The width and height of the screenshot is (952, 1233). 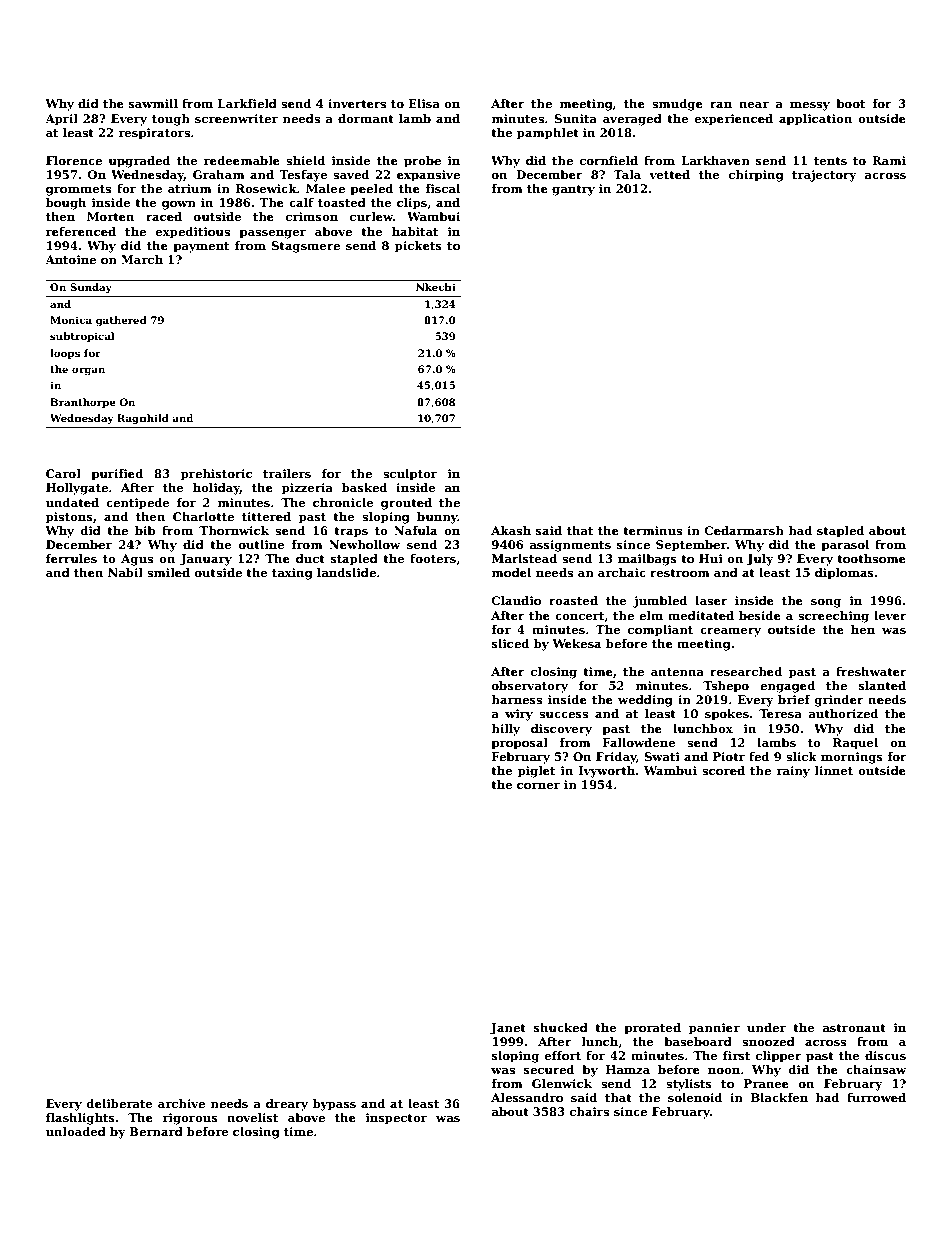 I want to click on rainy, so click(x=793, y=772).
